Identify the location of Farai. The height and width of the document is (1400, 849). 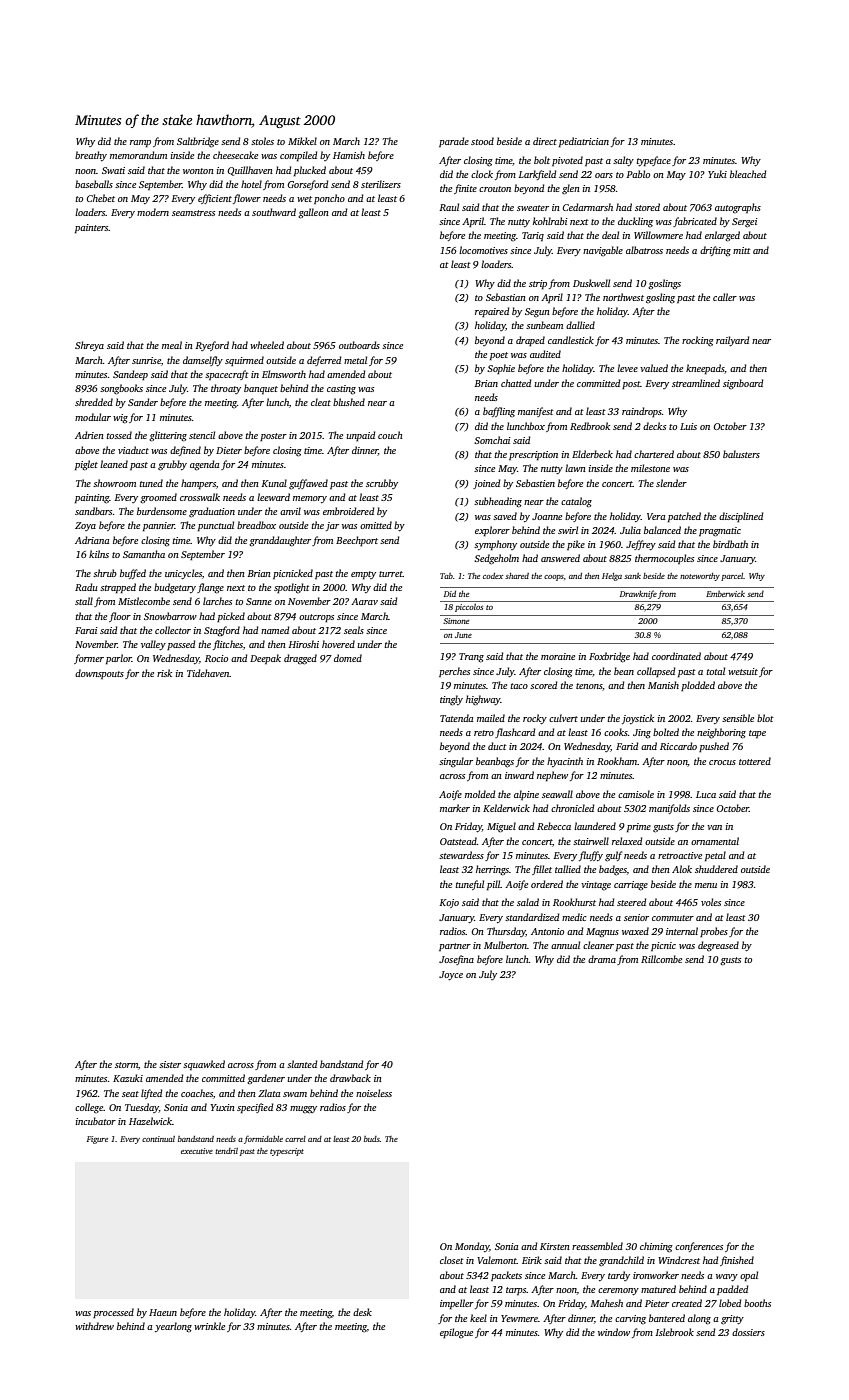
(86, 630).
